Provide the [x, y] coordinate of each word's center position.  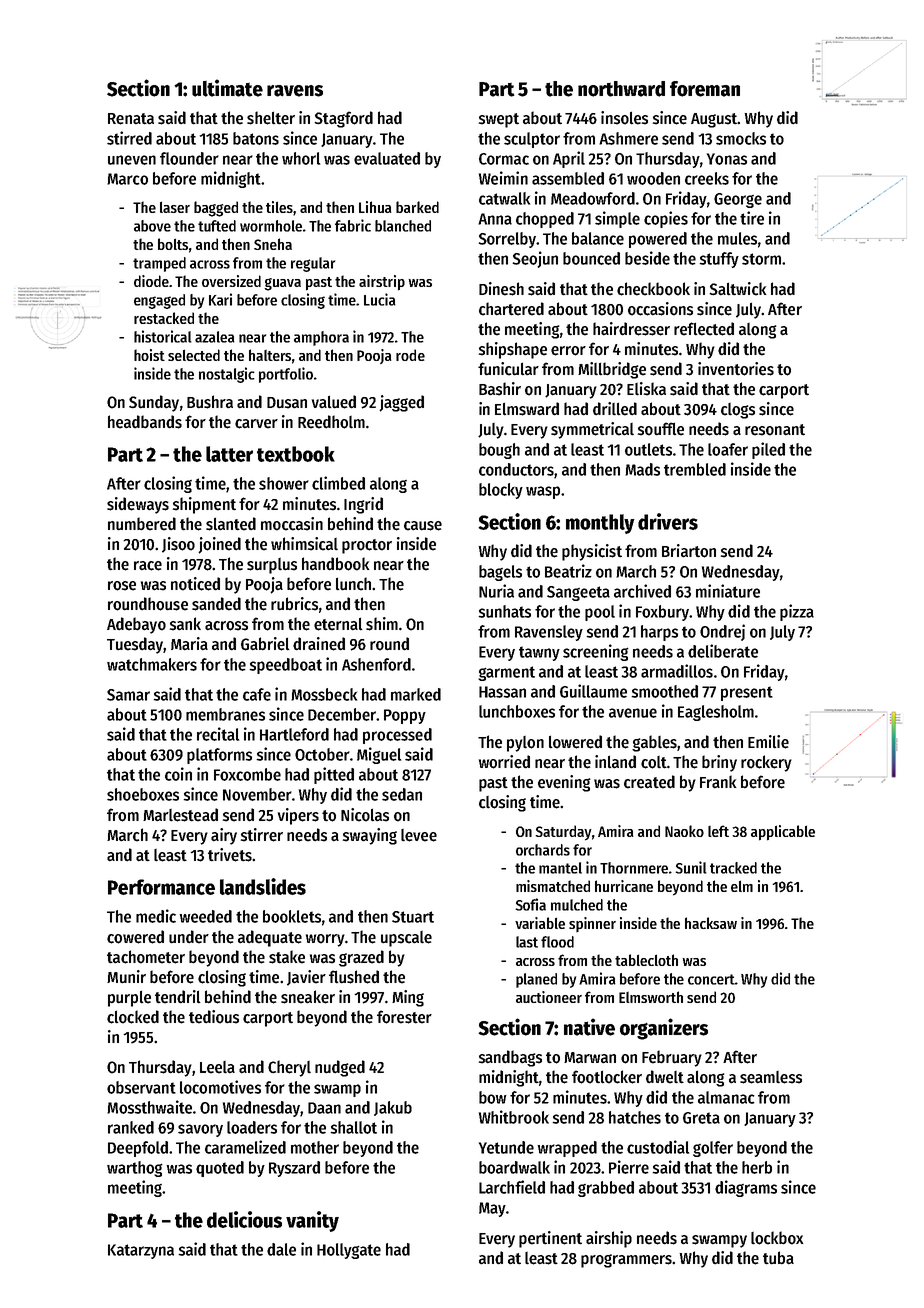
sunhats [505, 611]
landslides [263, 886]
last [527, 942]
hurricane [624, 886]
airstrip [382, 283]
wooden [653, 178]
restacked [164, 318]
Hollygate [349, 1251]
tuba [778, 1257]
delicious [244, 1219]
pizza [797, 612]
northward [621, 89]
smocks [741, 138]
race [148, 566]
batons [256, 138]
